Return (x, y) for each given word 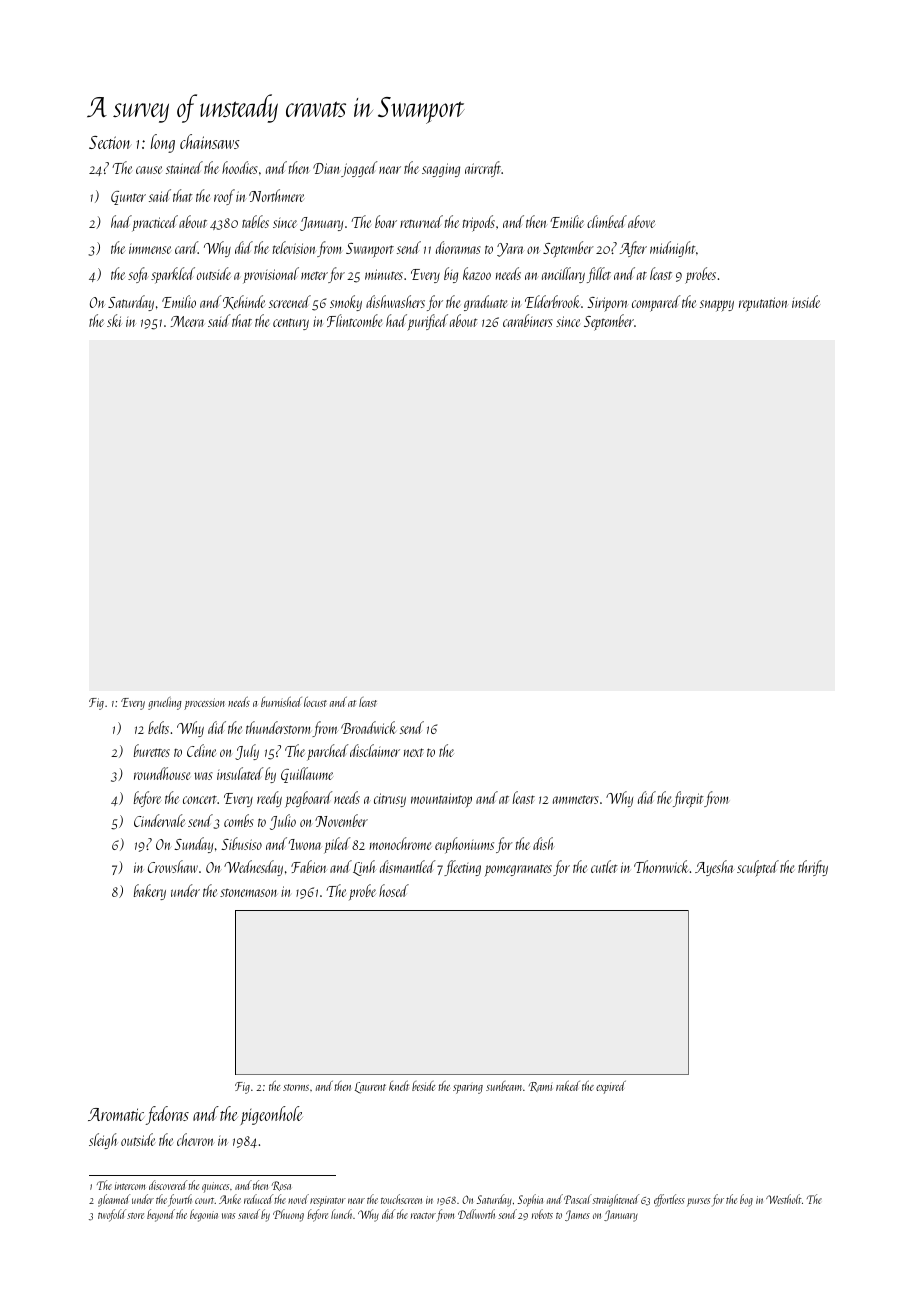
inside (806, 301)
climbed (607, 221)
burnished (281, 701)
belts (158, 727)
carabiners (528, 320)
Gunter (128, 198)
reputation (763, 304)
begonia (204, 1215)
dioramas (458, 247)
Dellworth (476, 1214)
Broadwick (368, 727)
